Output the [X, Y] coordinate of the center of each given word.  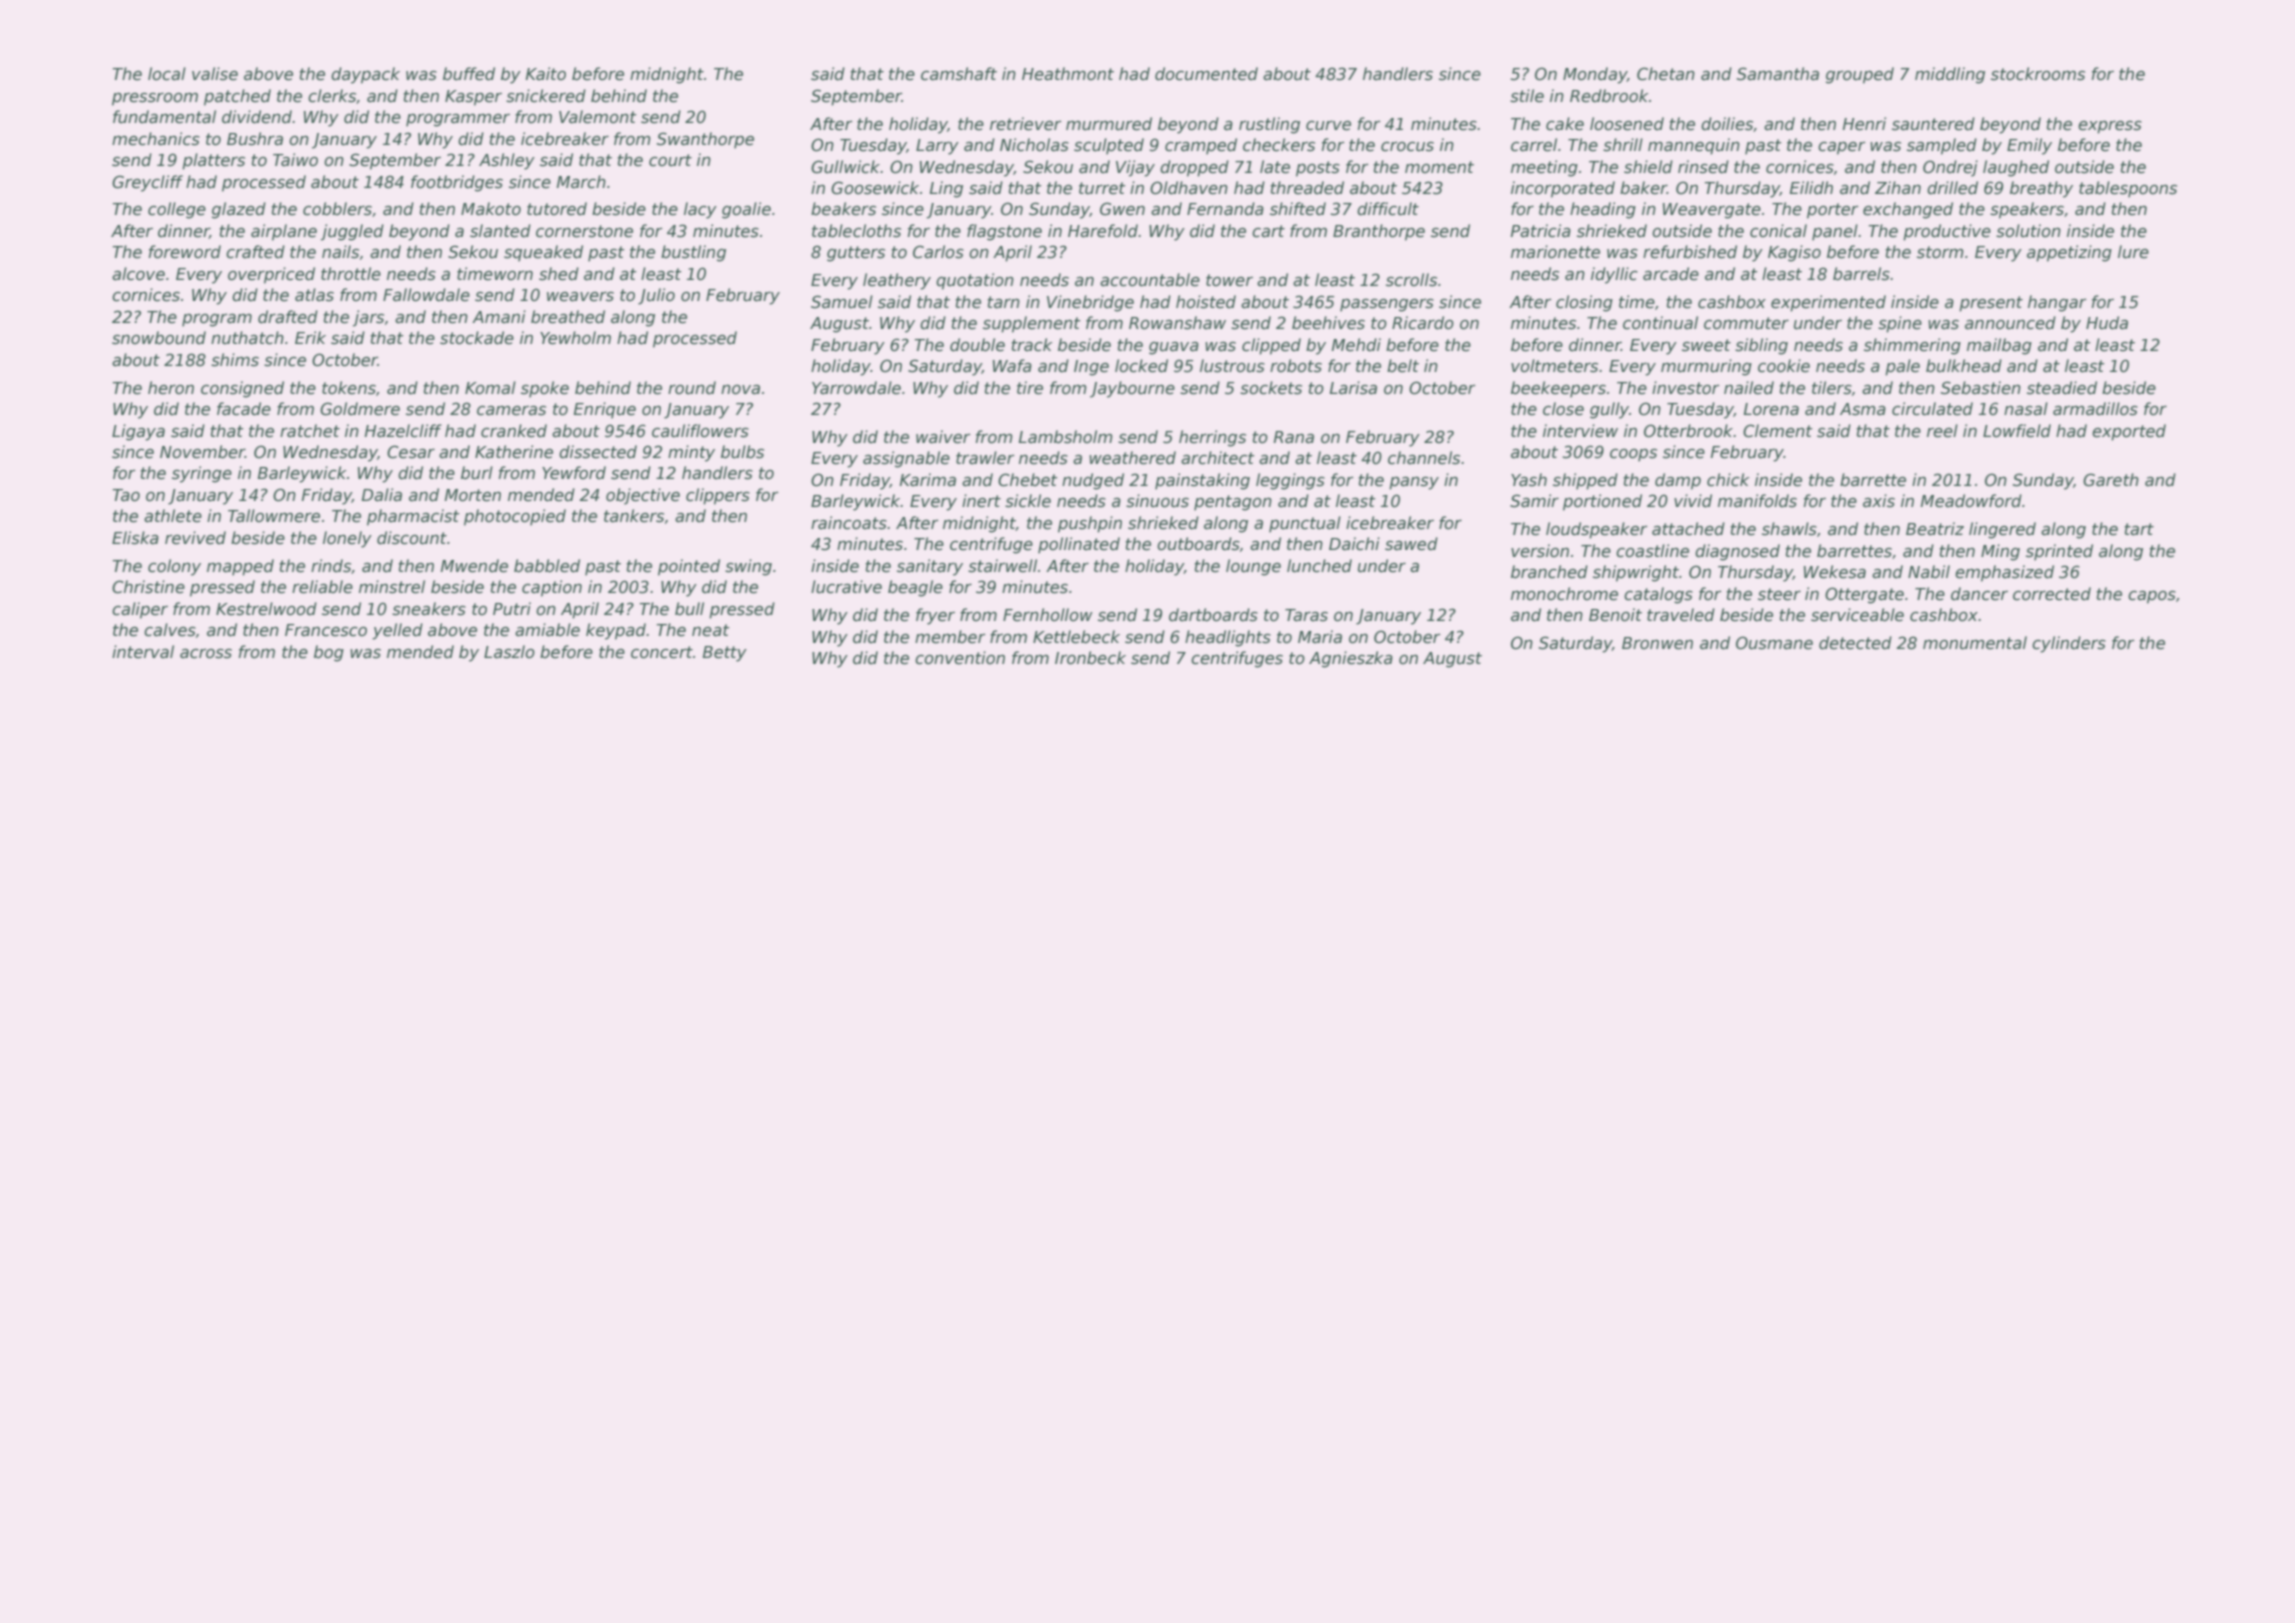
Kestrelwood [266, 609]
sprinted [2059, 552]
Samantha [1778, 74]
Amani [499, 316]
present [1991, 304]
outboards [1198, 544]
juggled [352, 232]
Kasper [473, 98]
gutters [856, 254]
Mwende [474, 566]
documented [1206, 74]
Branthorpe [1379, 232]
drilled [1952, 188]
